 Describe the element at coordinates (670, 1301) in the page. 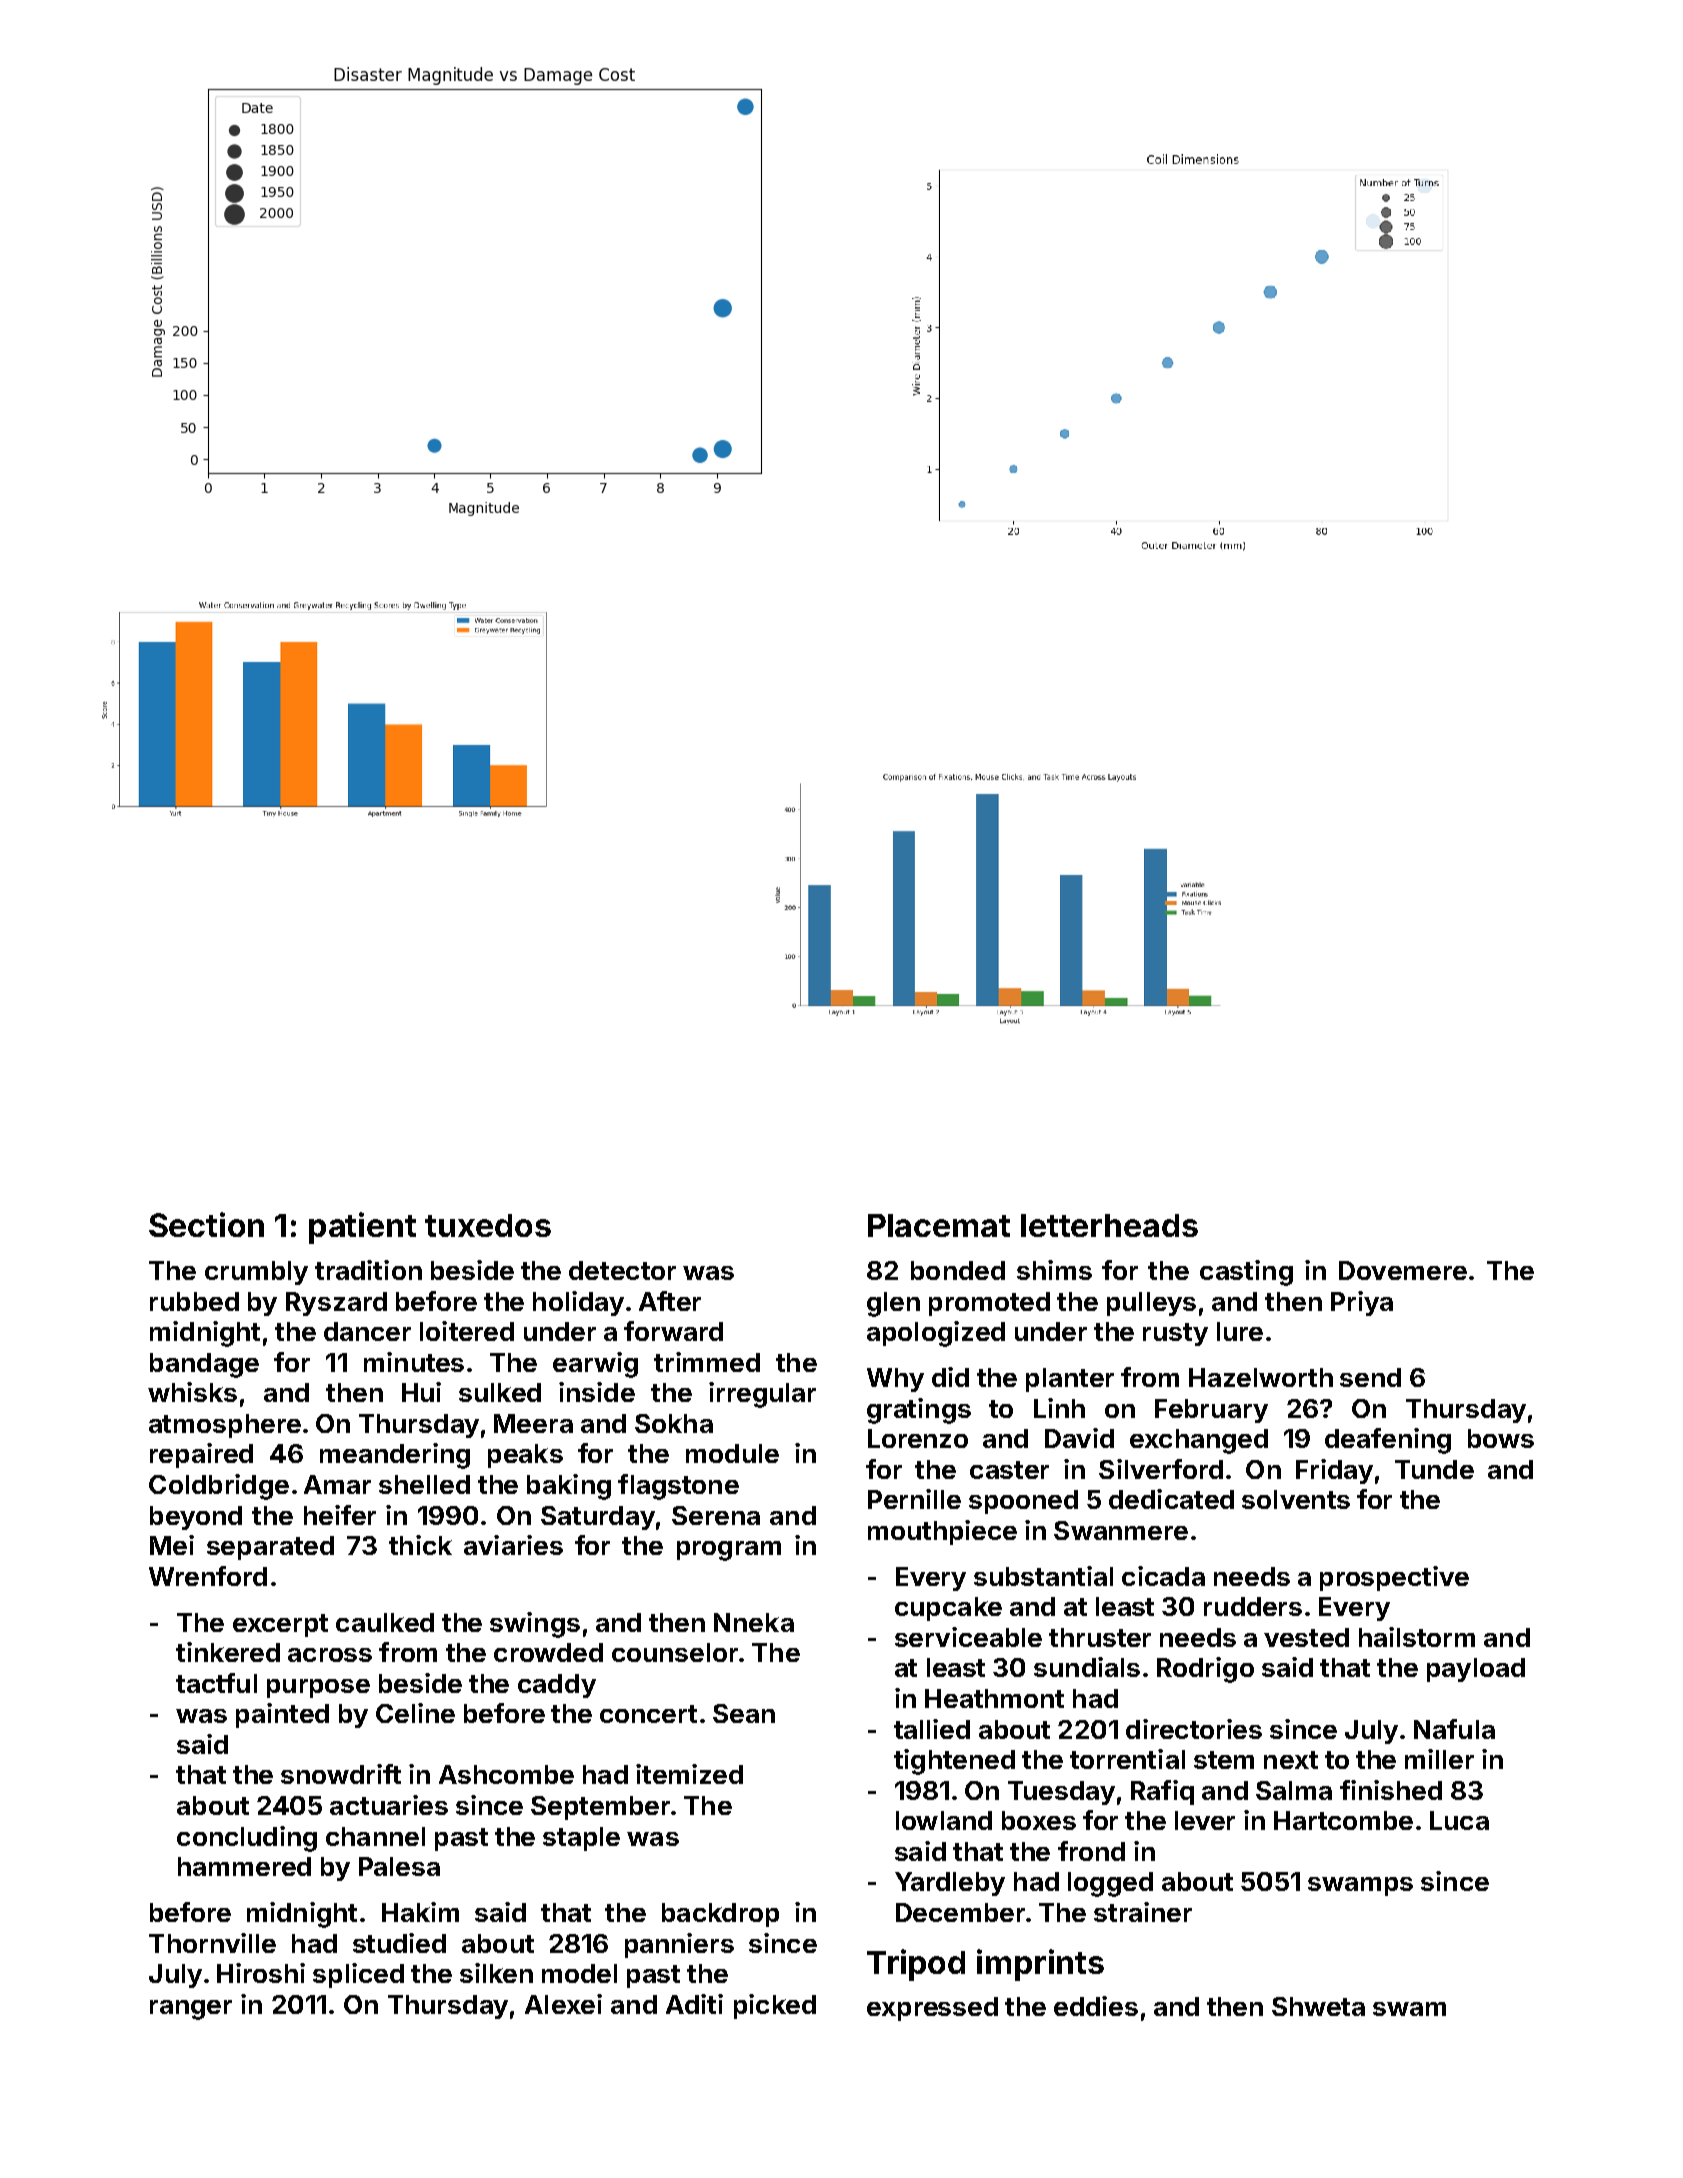

I see `After` at that location.
